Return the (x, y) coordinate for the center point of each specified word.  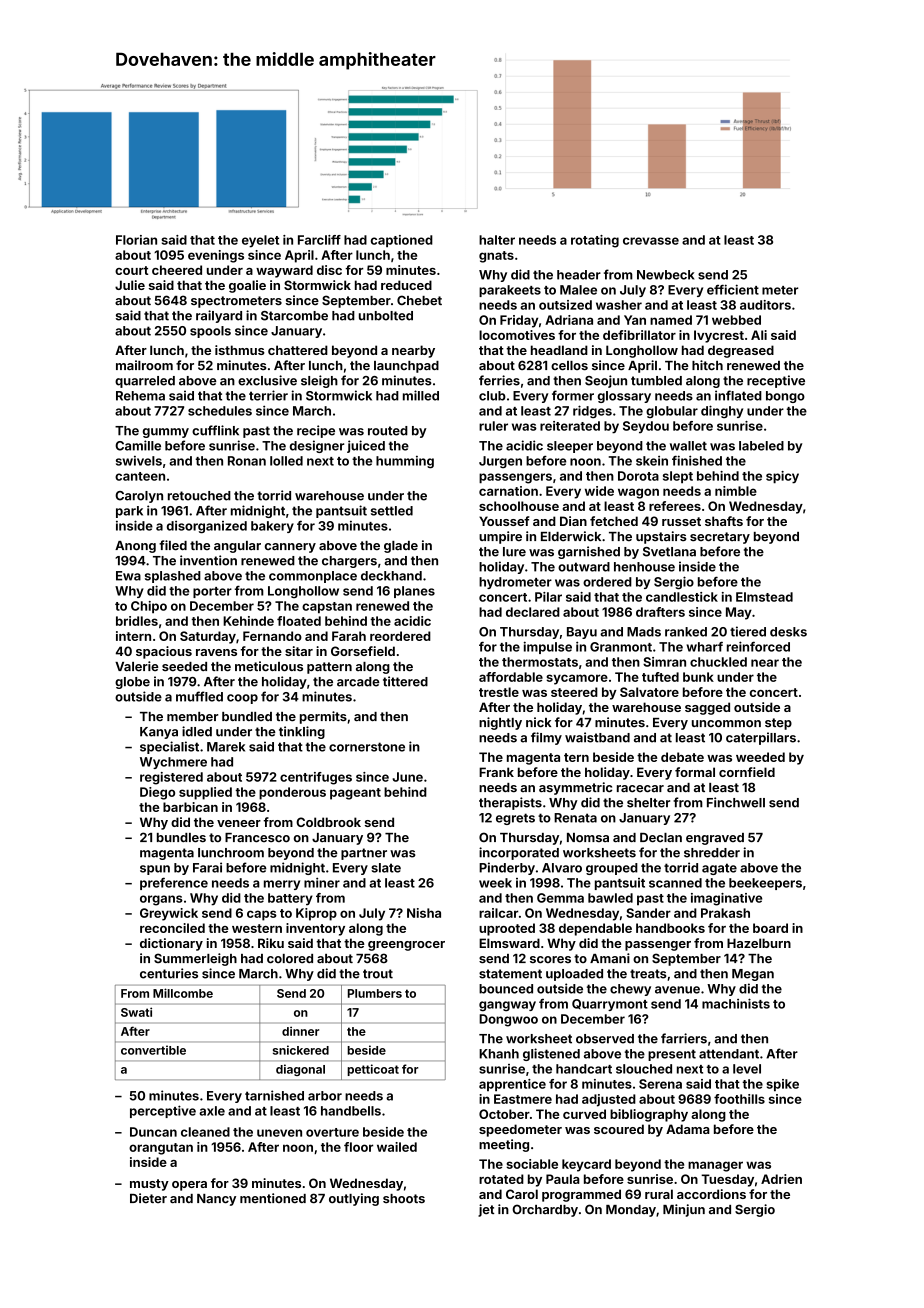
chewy (630, 990)
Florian (136, 240)
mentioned (273, 1198)
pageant (355, 794)
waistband (597, 737)
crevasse (651, 241)
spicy (782, 477)
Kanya (159, 733)
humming (405, 462)
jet (486, 1210)
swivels (139, 461)
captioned (402, 241)
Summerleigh (195, 959)
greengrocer (406, 946)
